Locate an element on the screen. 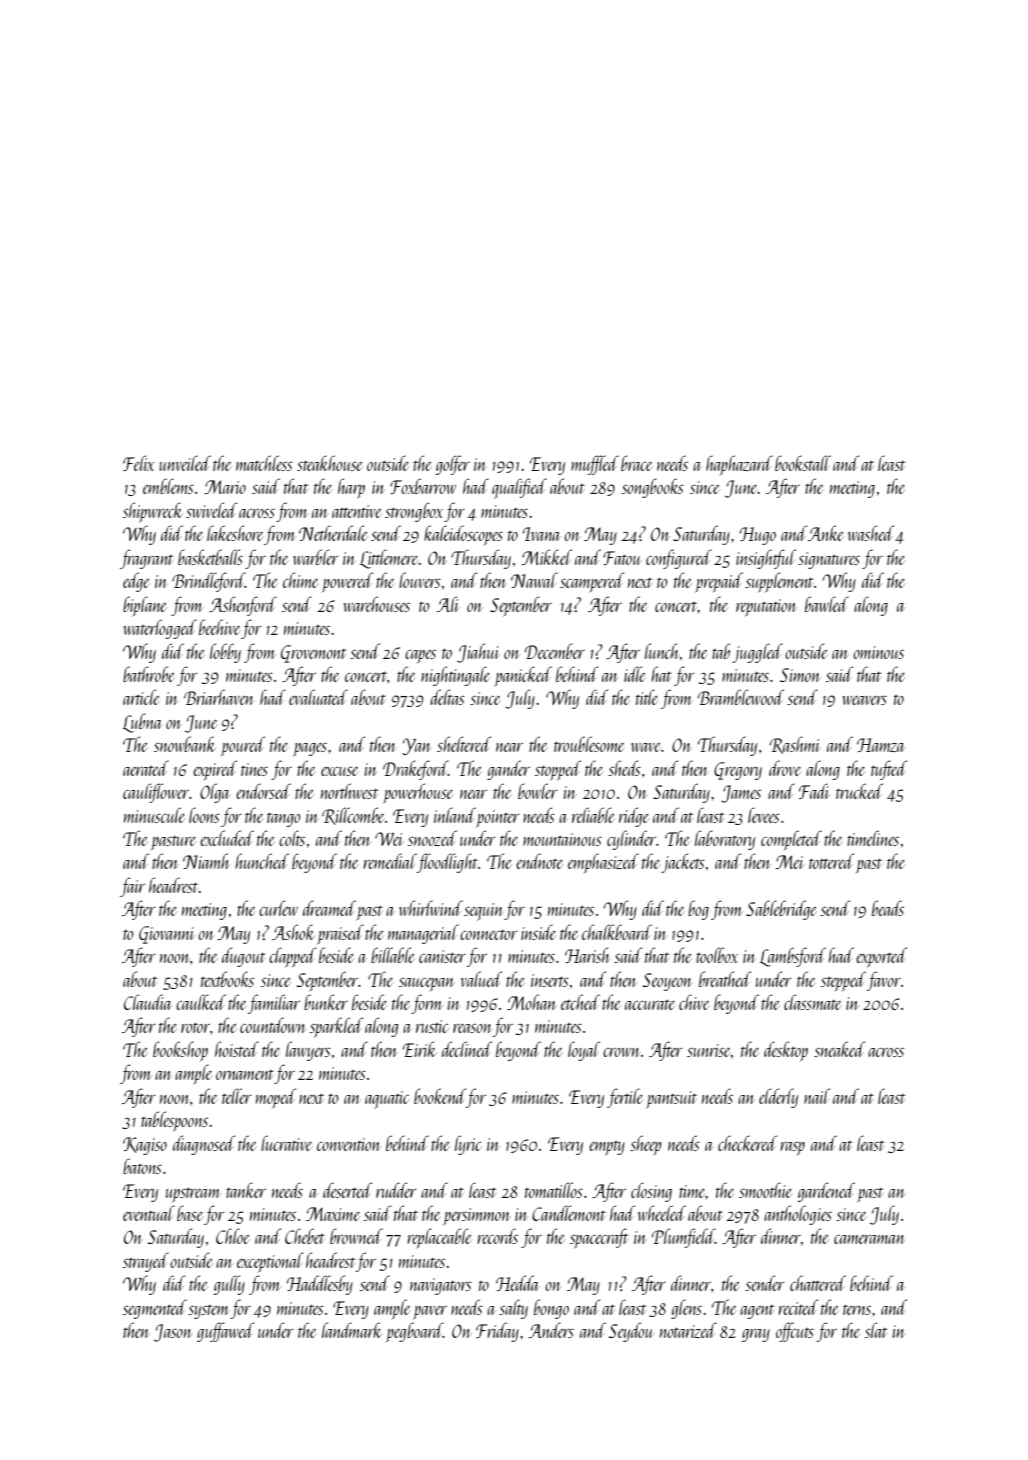  qualified is located at coordinates (519, 488).
